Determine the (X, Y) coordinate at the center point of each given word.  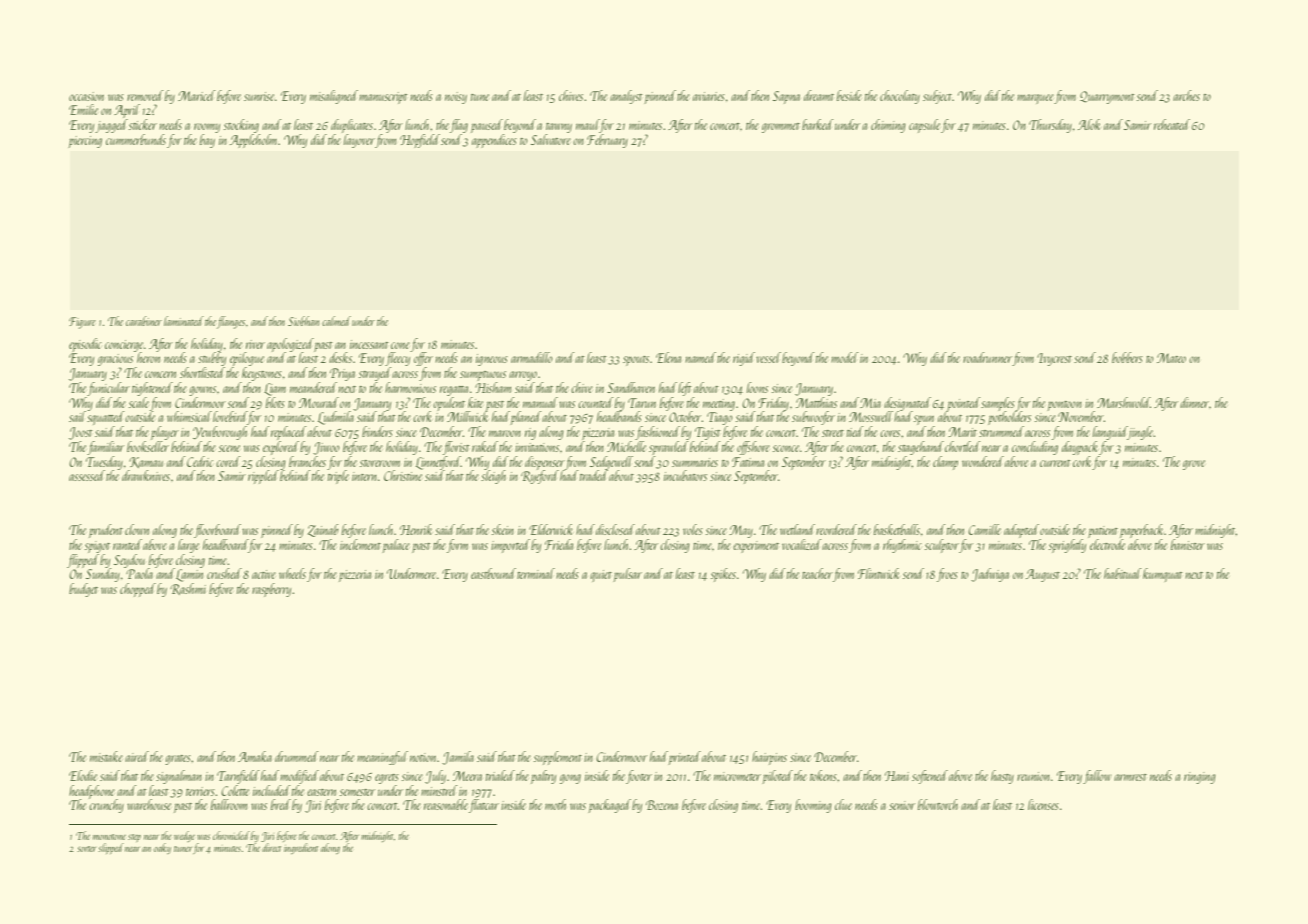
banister (1188, 544)
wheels (292, 573)
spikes (723, 575)
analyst (626, 97)
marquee (1035, 99)
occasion (86, 96)
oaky (162, 848)
